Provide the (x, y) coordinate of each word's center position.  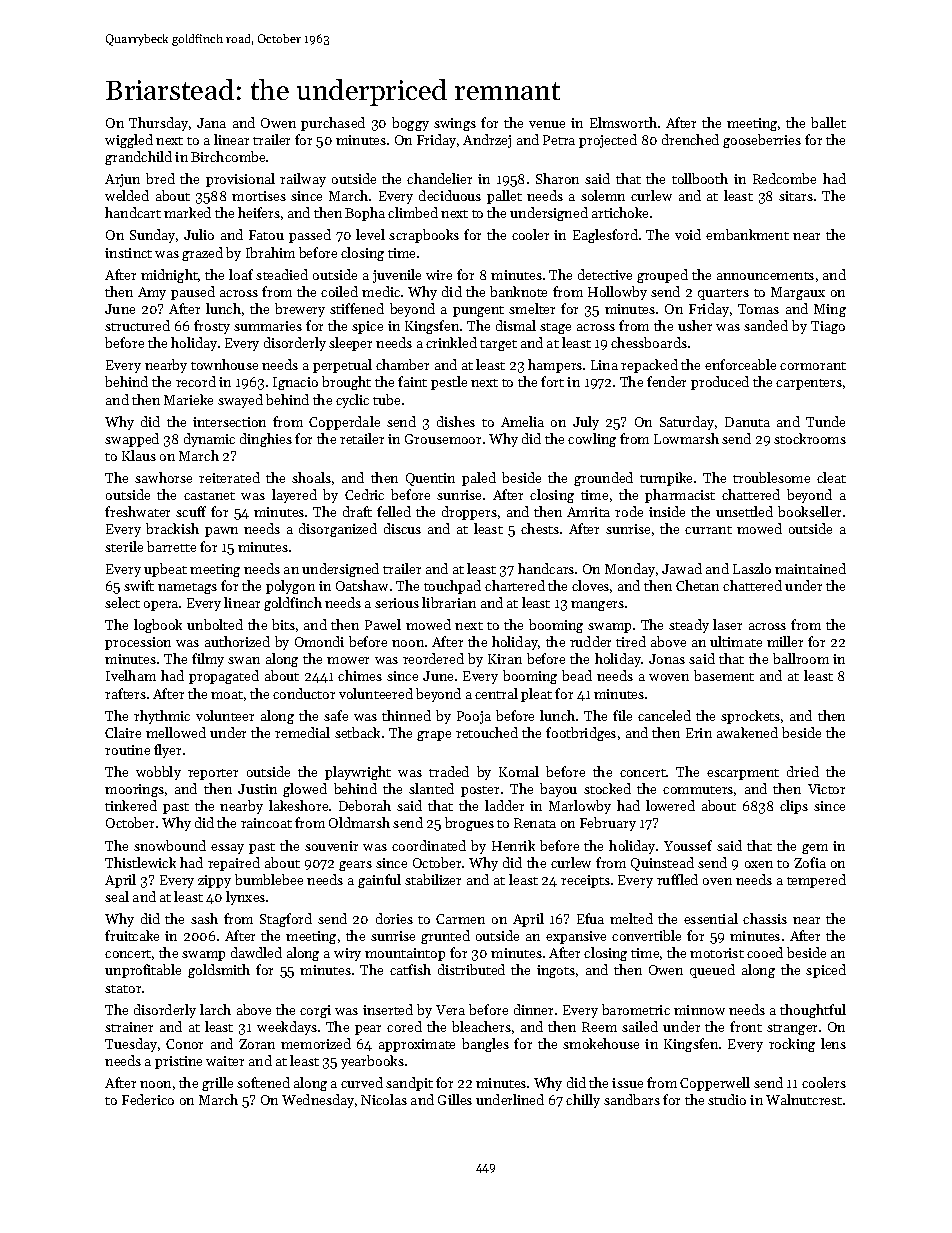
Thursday (158, 124)
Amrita (588, 512)
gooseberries (762, 141)
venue (547, 124)
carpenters (809, 384)
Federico (148, 1099)
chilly (583, 1101)
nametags (187, 588)
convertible (646, 935)
